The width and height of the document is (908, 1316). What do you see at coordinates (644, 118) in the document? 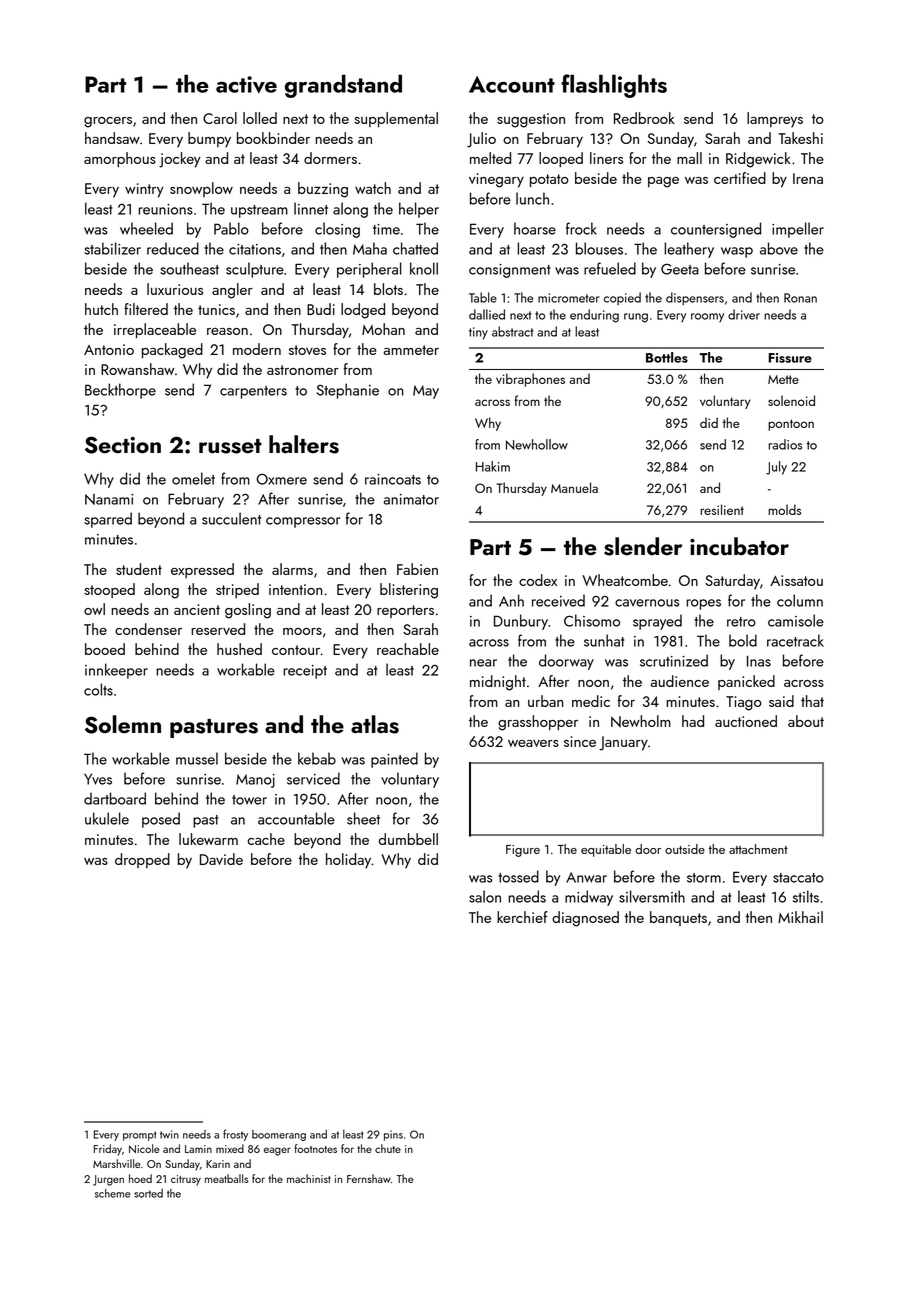
I see `Redbrook` at bounding box center [644, 118].
